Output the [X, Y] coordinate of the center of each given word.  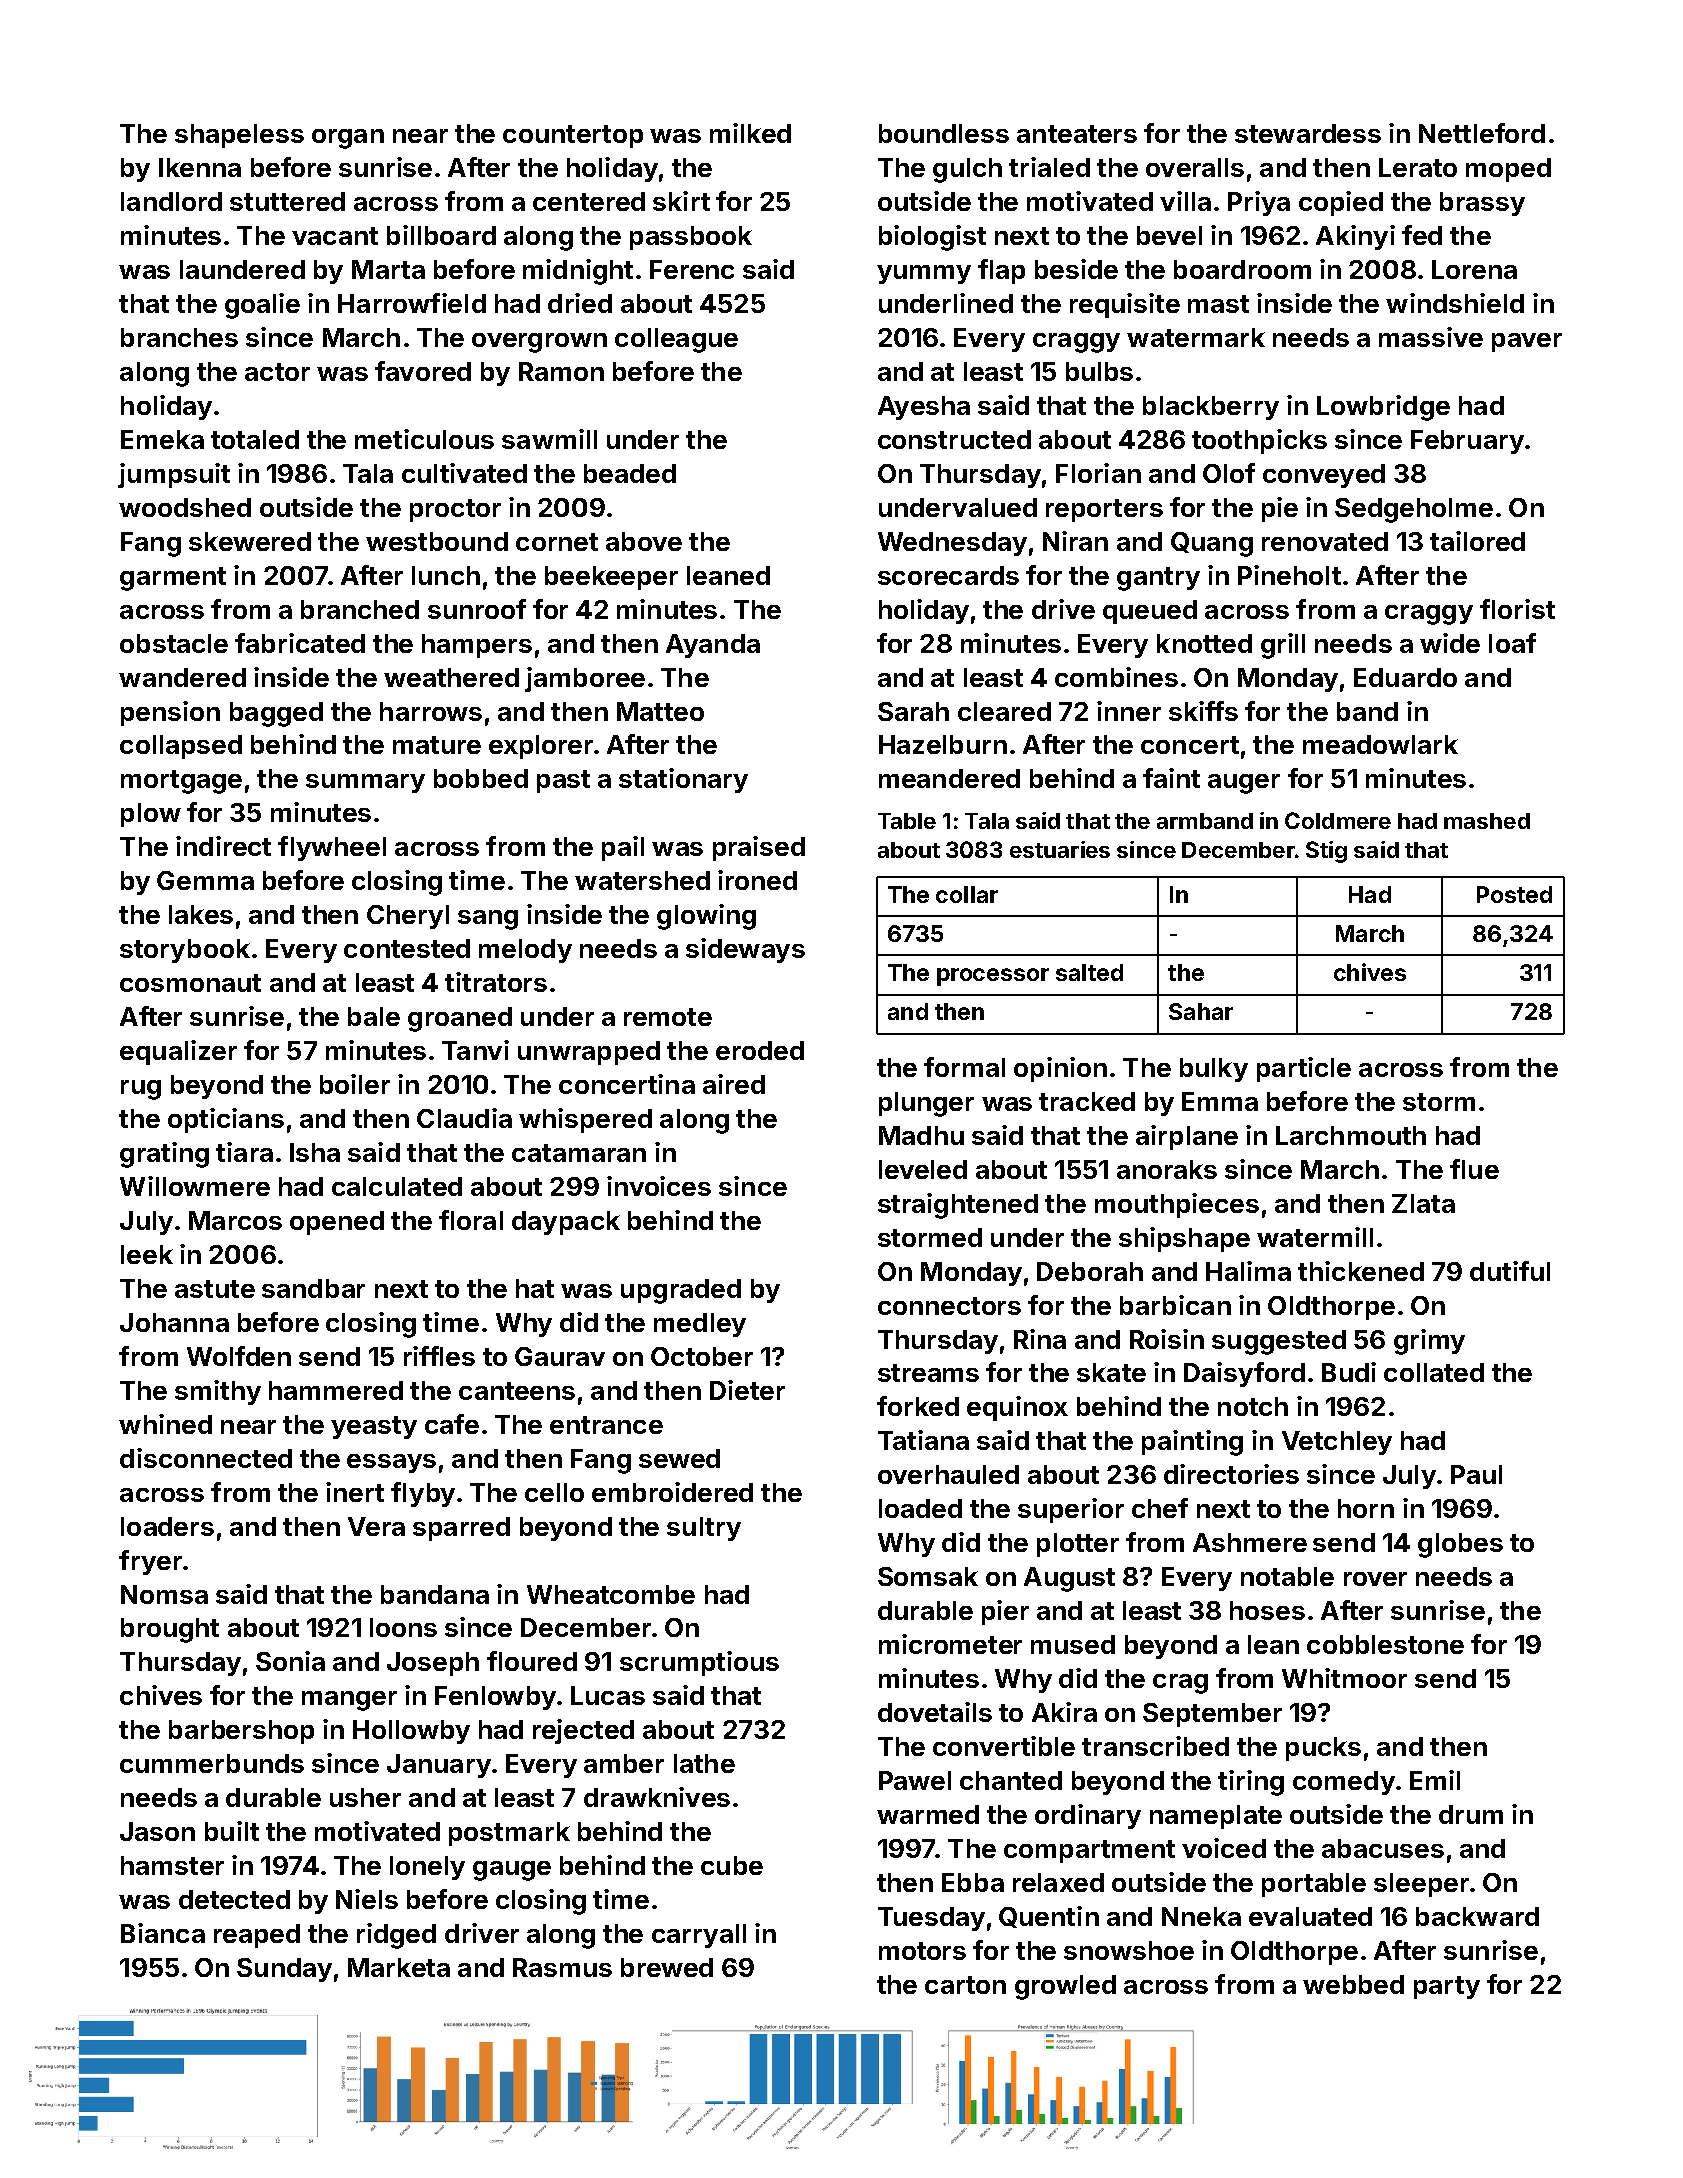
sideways [745, 950]
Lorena [1474, 269]
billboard [441, 235]
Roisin [1167, 1339]
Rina [1040, 1339]
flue [1474, 1169]
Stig [1326, 852]
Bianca [163, 1933]
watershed [642, 880]
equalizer [178, 1052]
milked [750, 133]
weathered [451, 677]
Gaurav [560, 1356]
